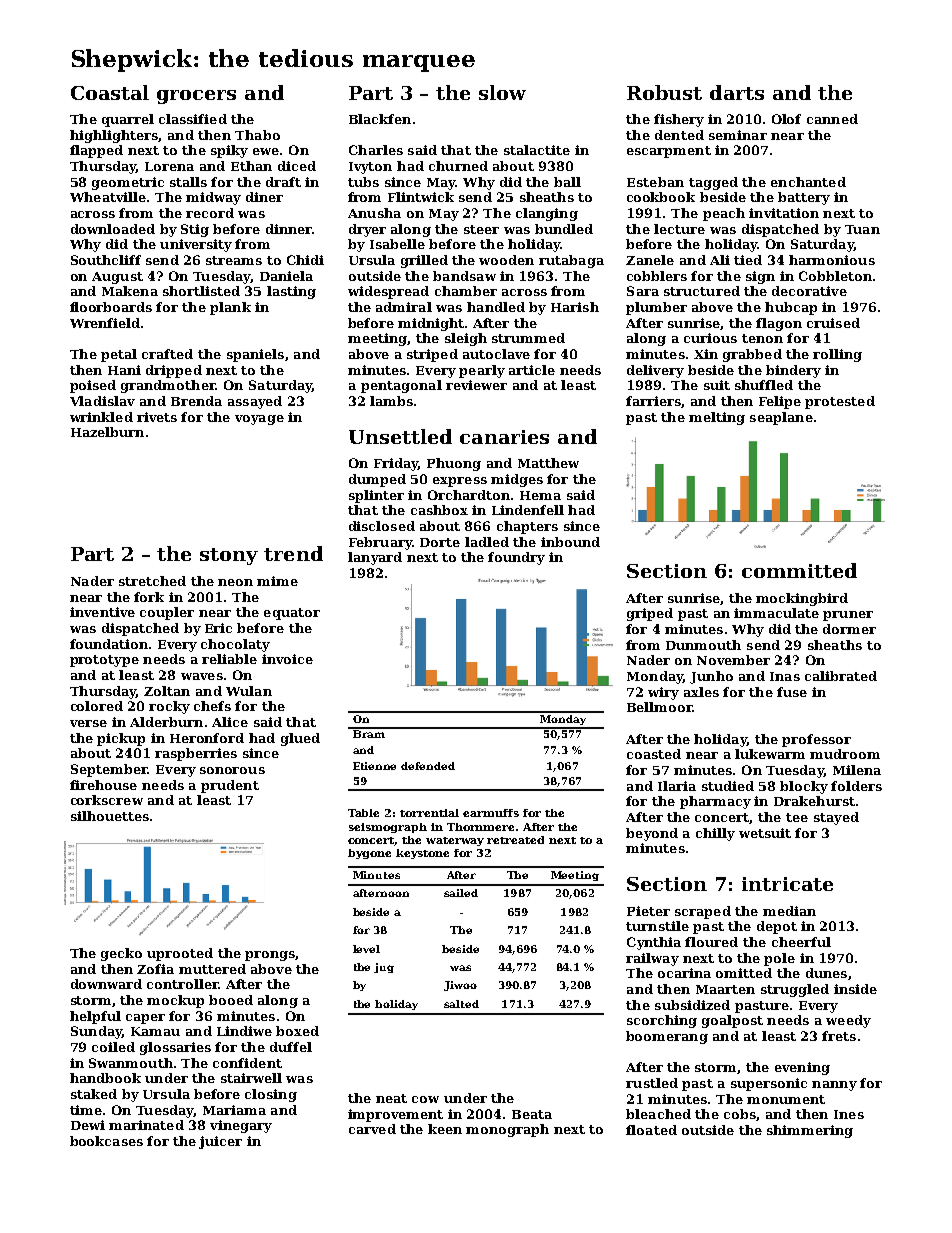 This screenshot has width=952, height=1233. Describe the element at coordinates (855, 989) in the screenshot. I see `inside` at that location.
